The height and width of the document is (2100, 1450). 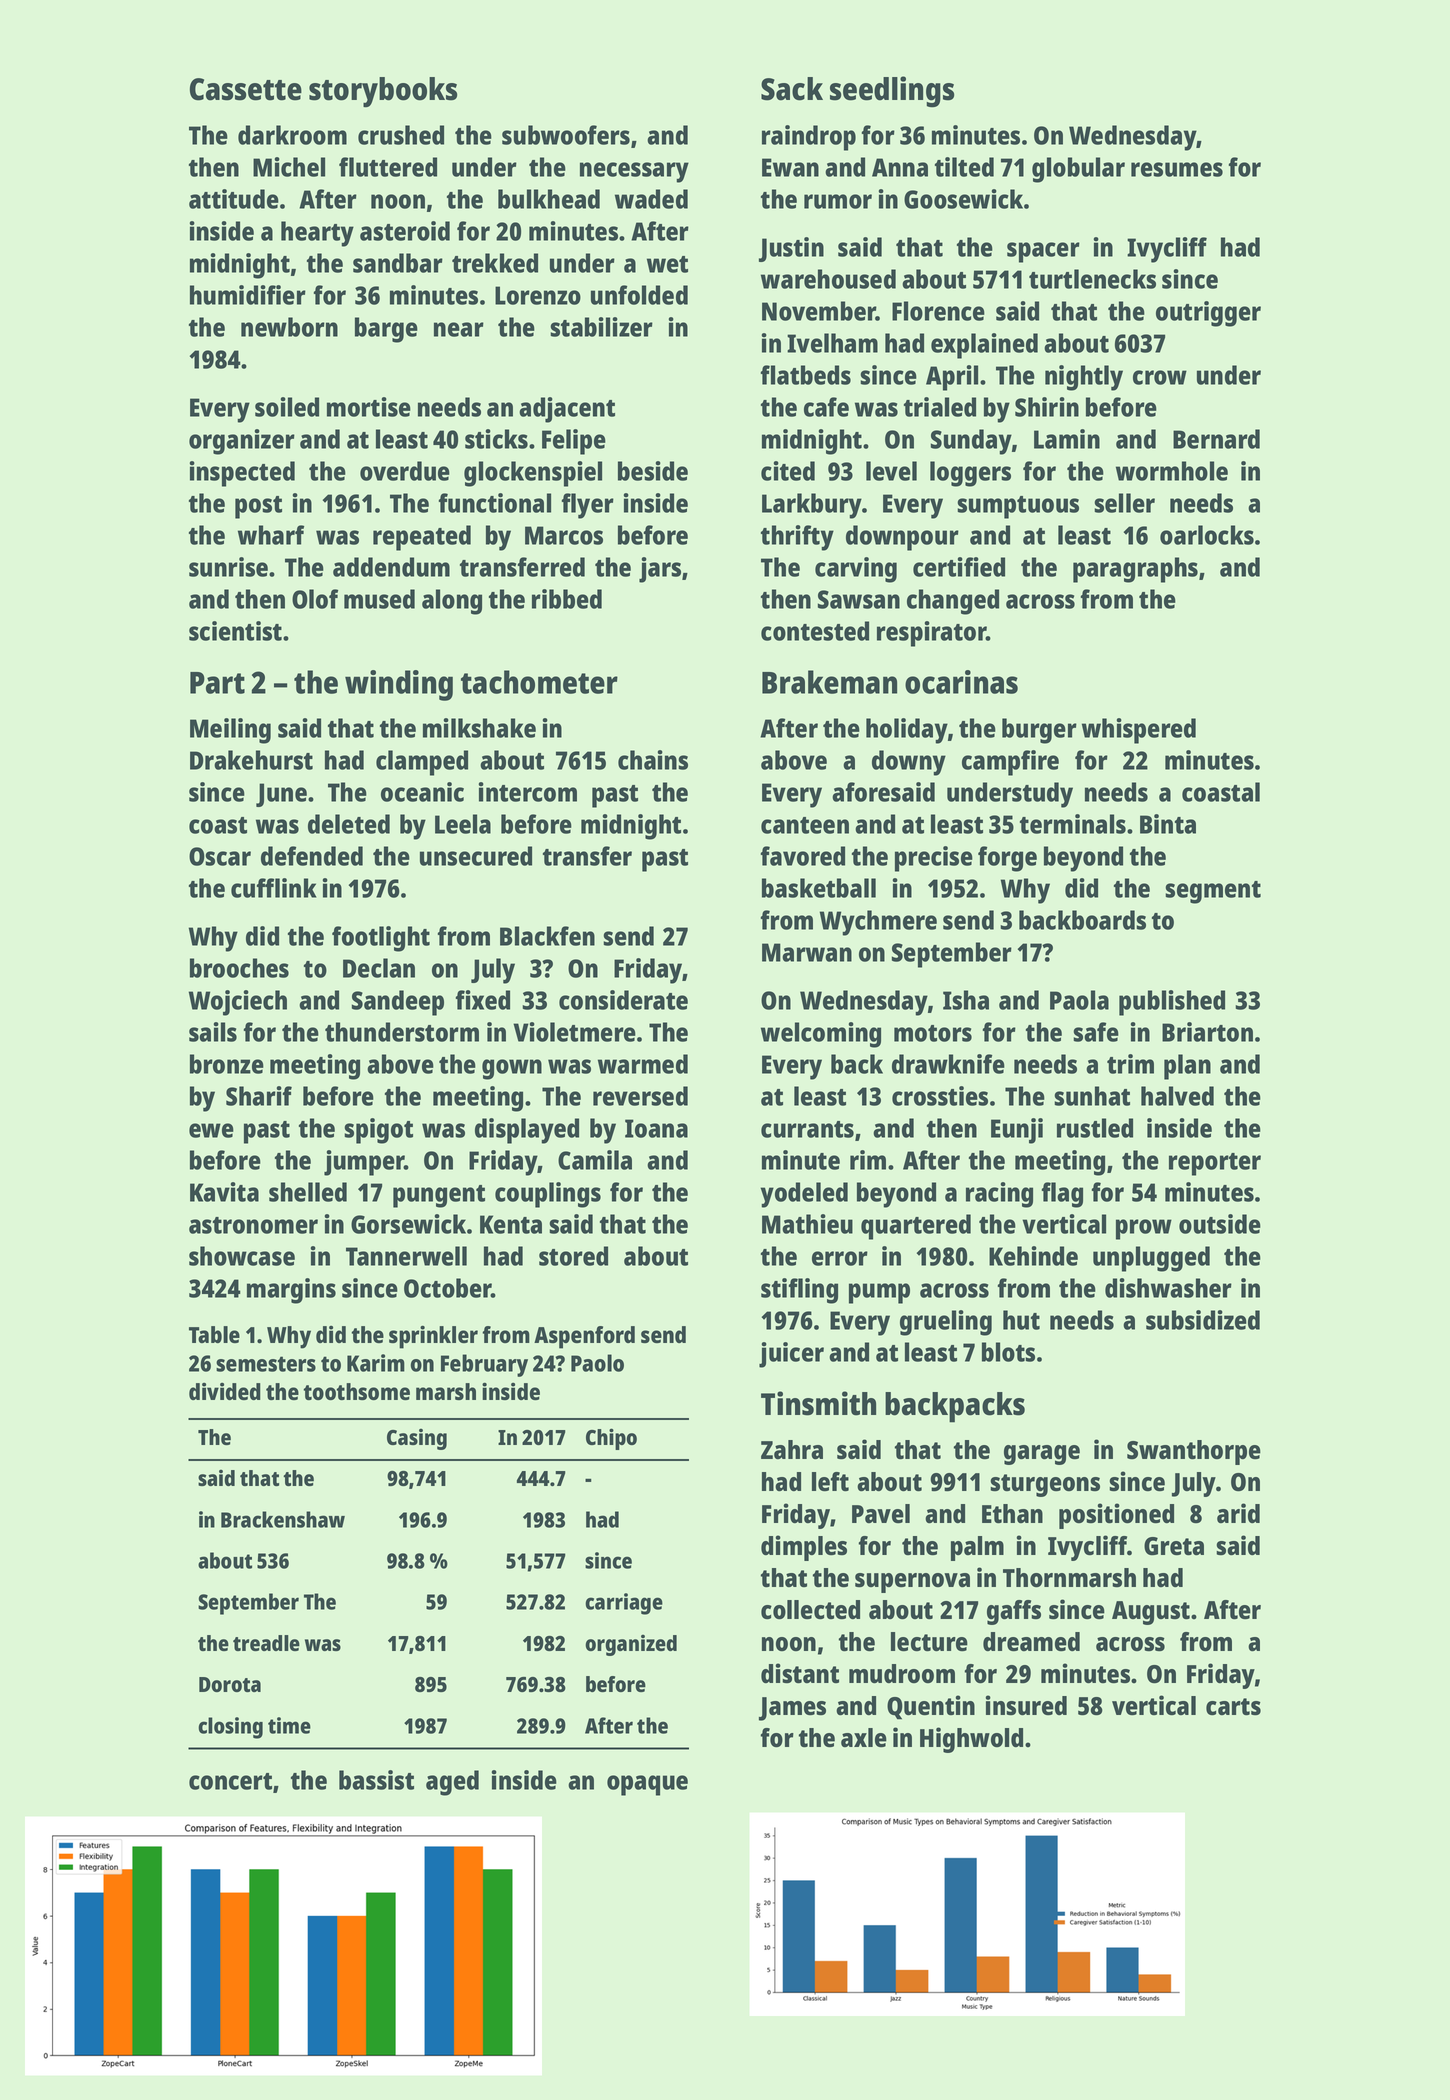 What do you see at coordinates (830, 1482) in the document?
I see `left` at bounding box center [830, 1482].
